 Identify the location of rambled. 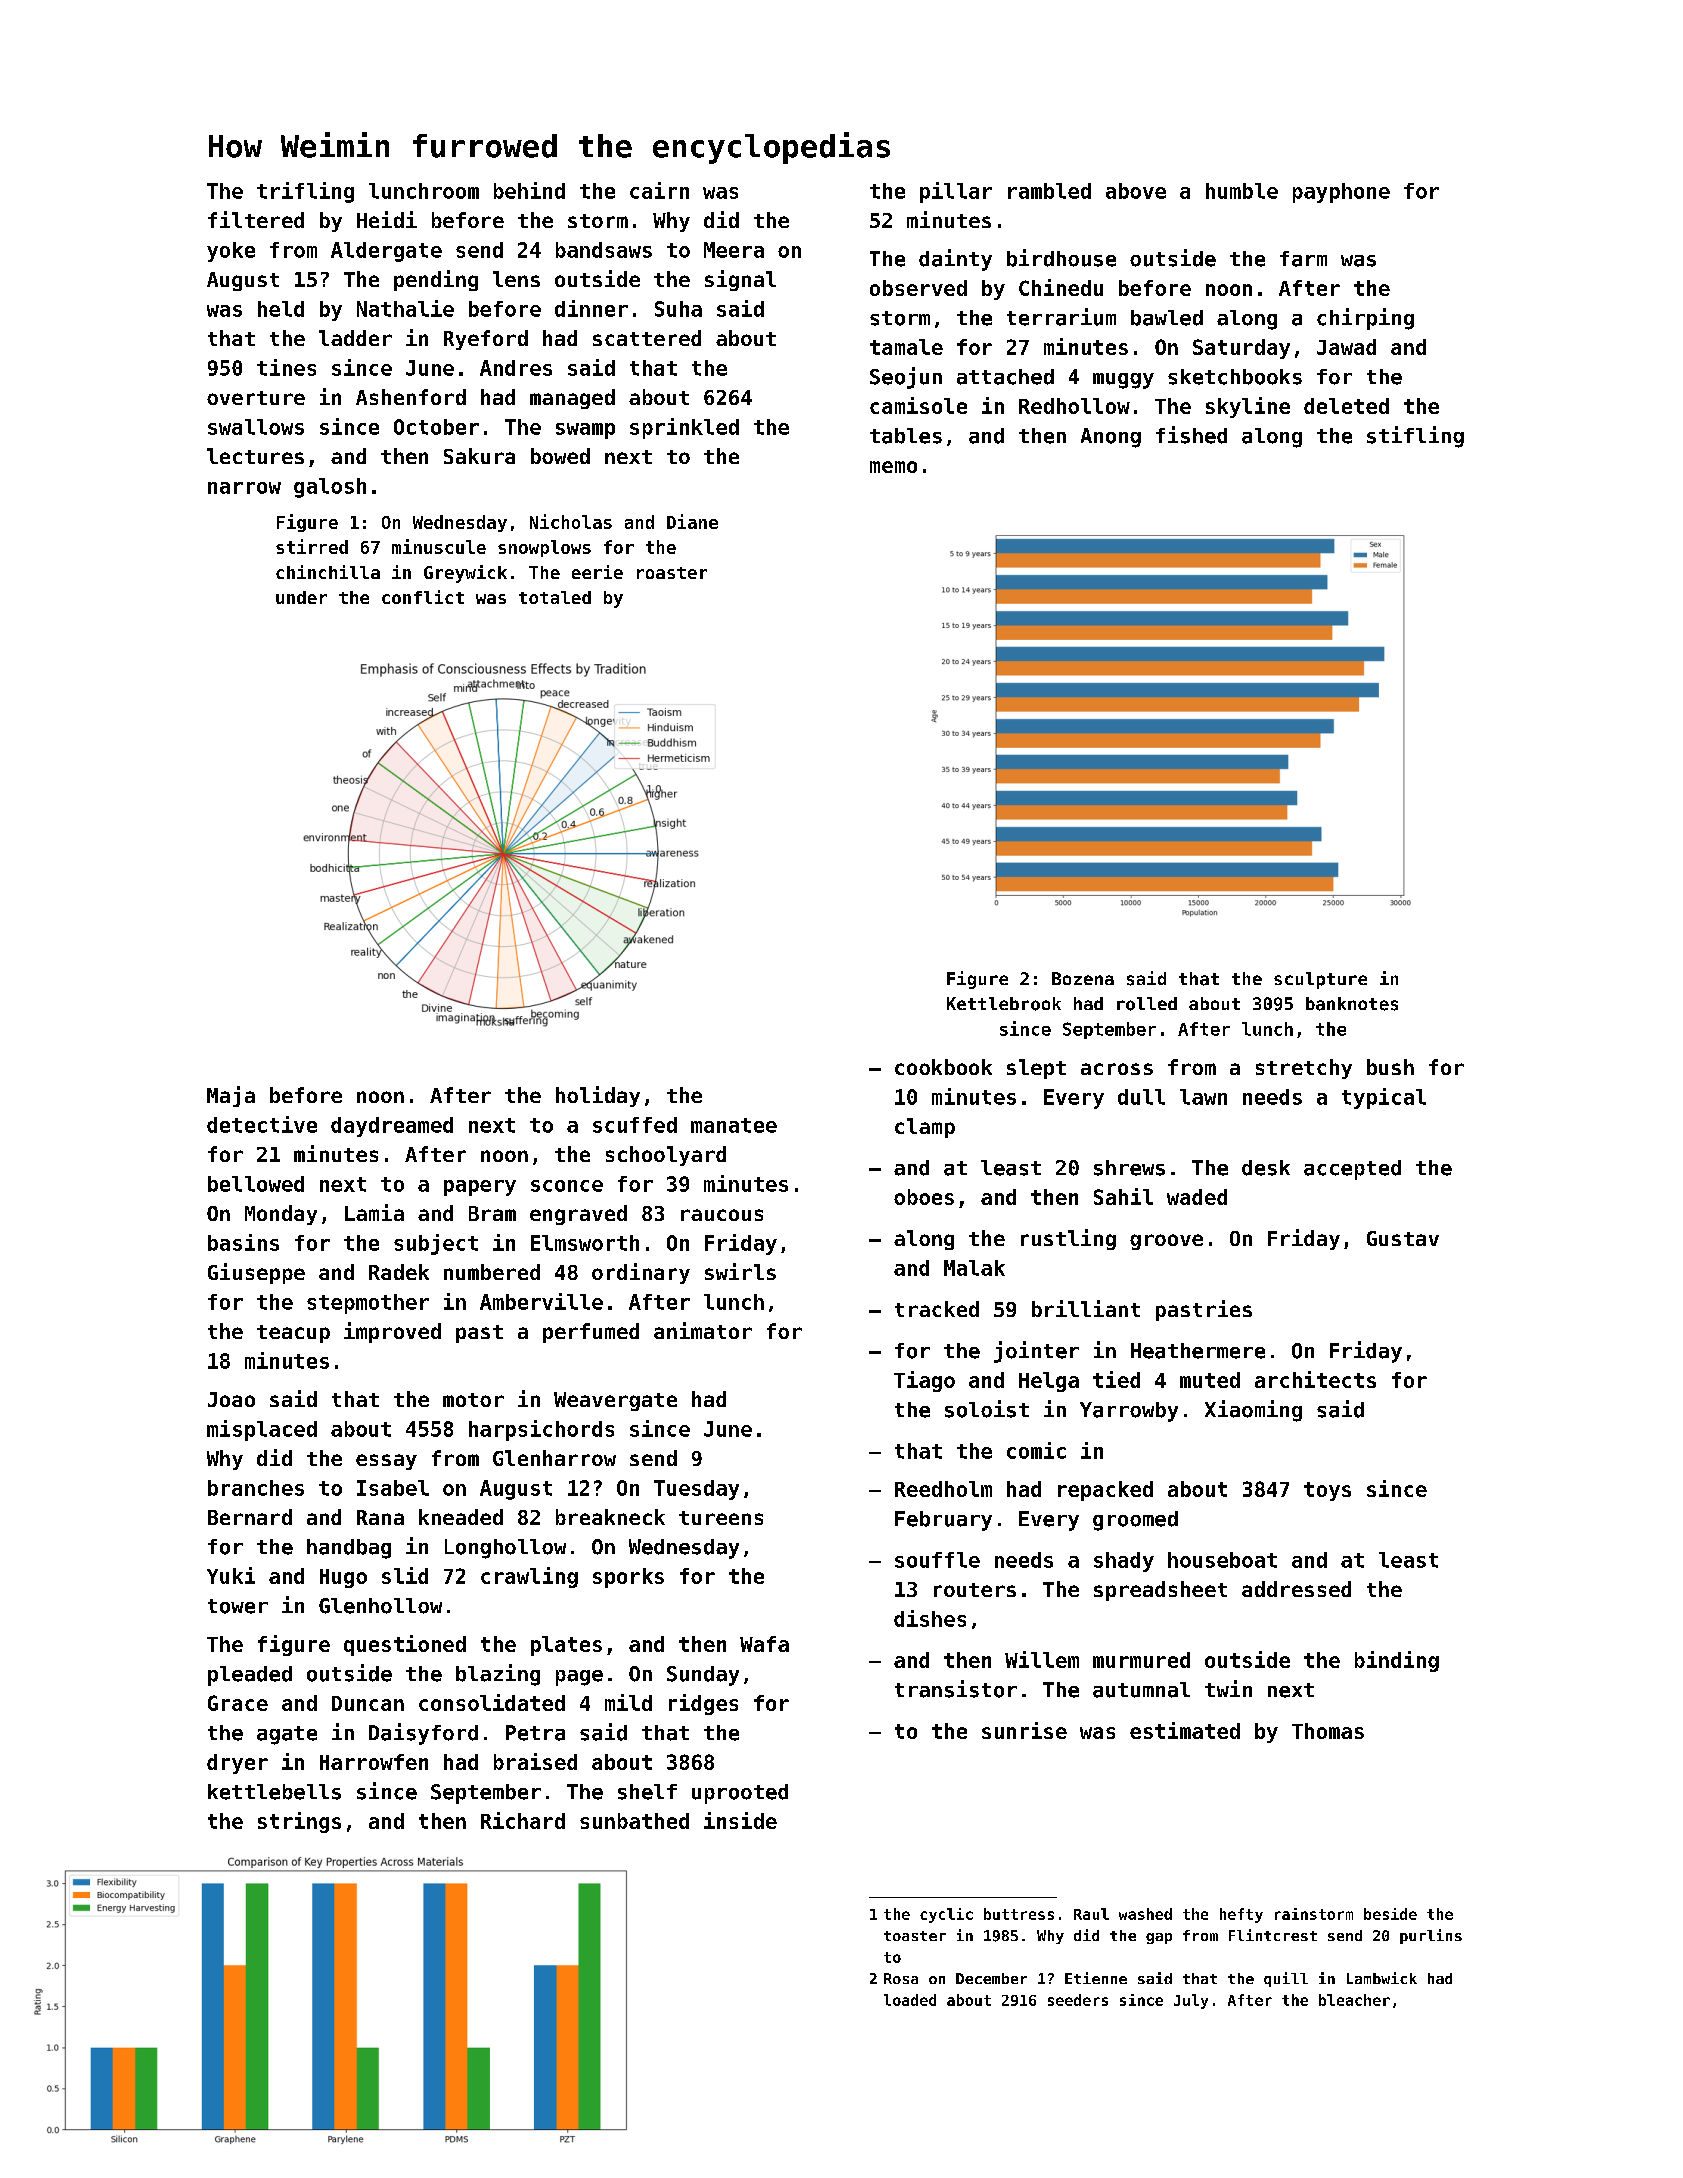
(1049, 191).
